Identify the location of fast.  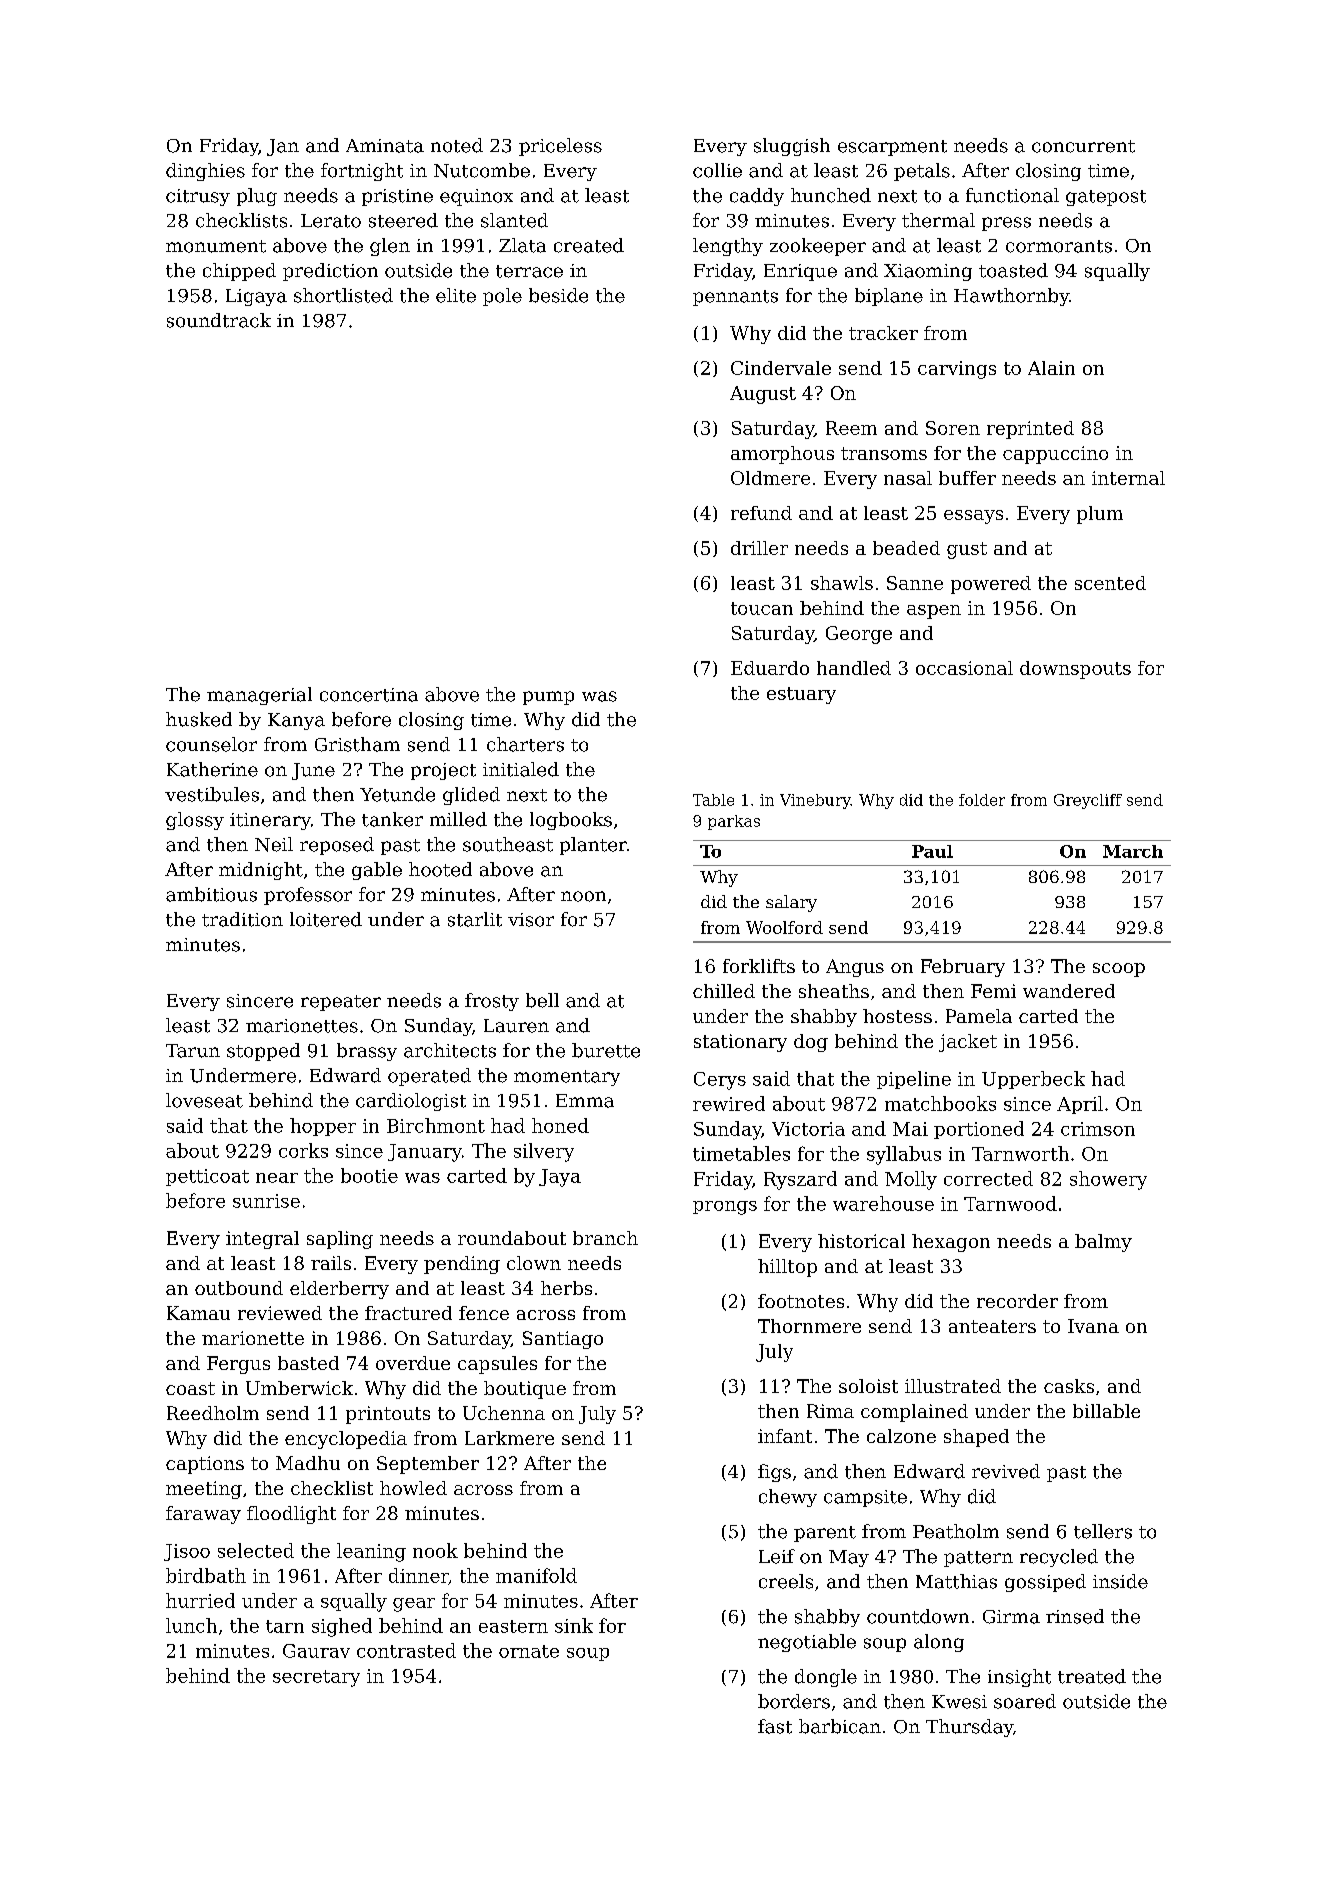
(775, 1726).
